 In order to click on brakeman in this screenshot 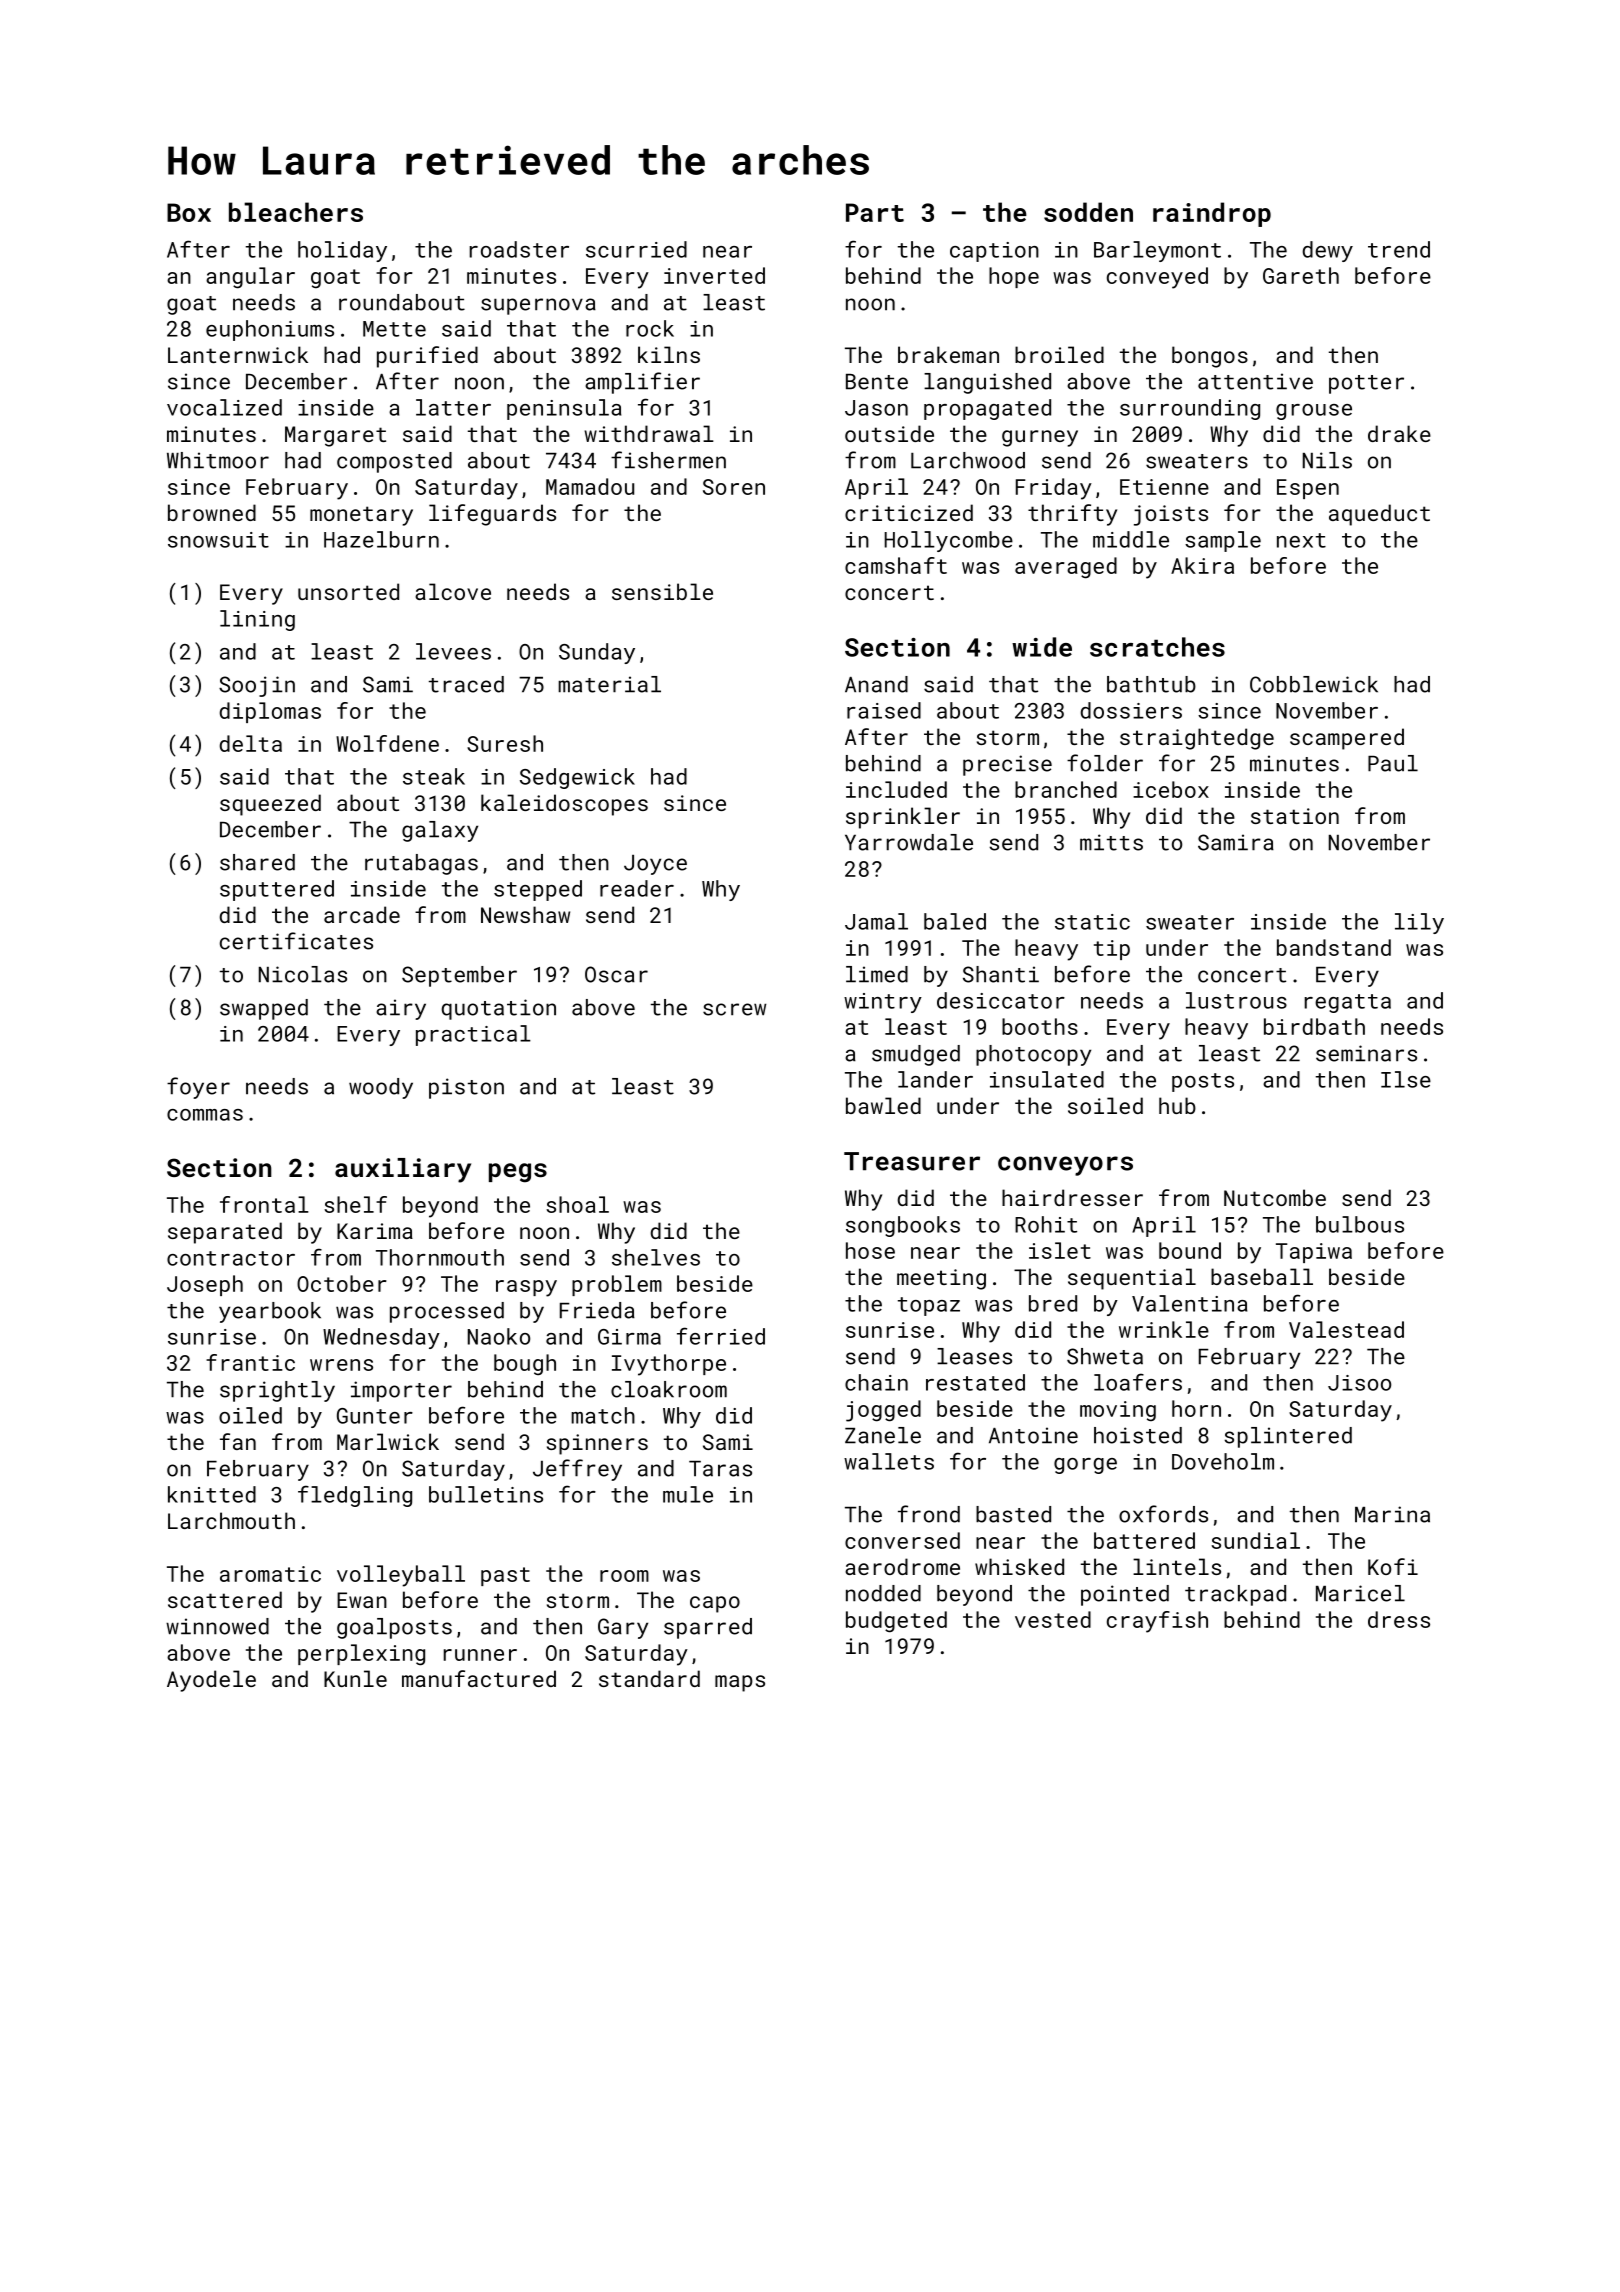, I will do `click(948, 354)`.
